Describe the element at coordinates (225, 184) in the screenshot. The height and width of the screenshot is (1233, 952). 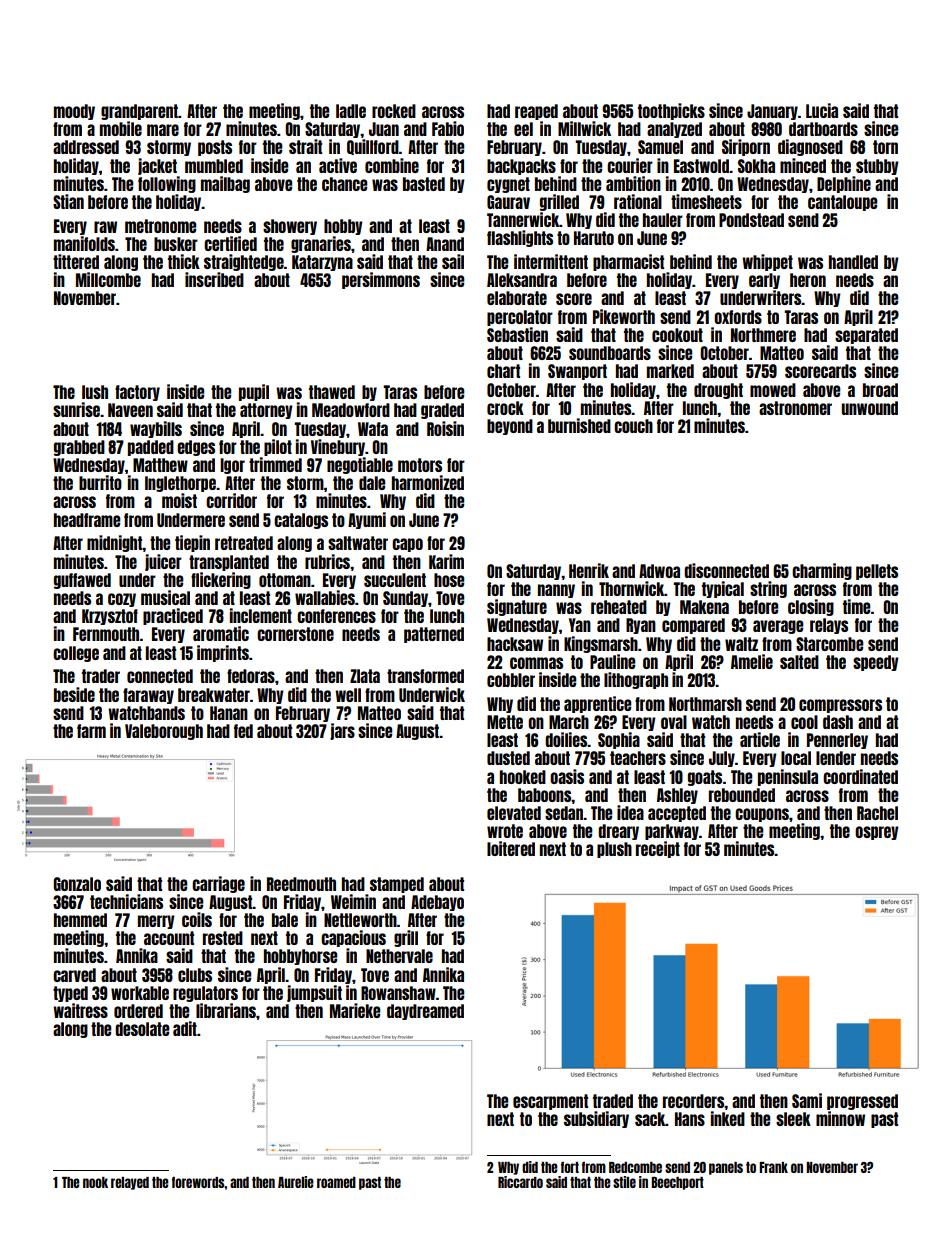
I see `mailbag` at that location.
